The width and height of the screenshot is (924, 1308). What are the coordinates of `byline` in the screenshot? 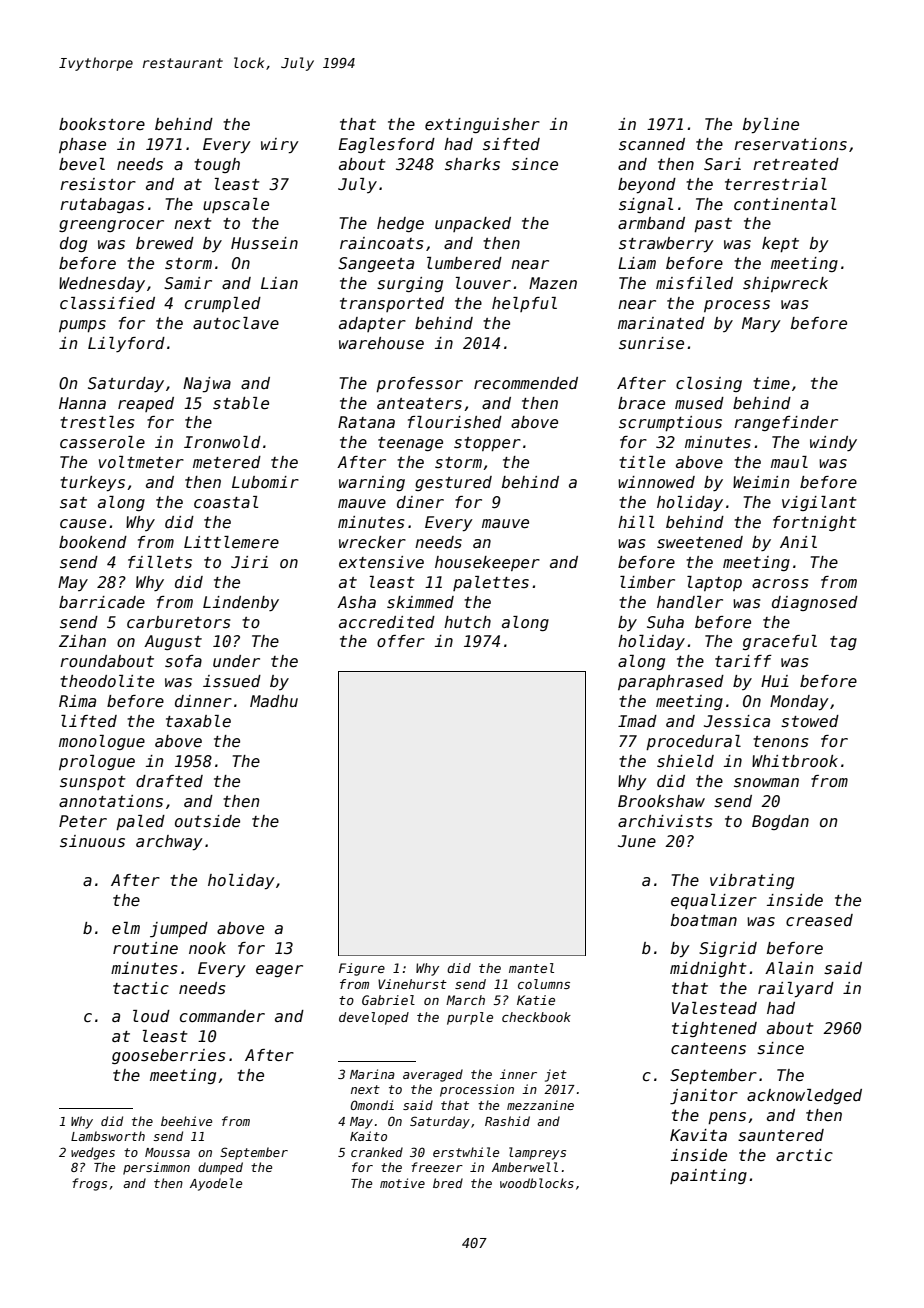 It's located at (771, 126).
